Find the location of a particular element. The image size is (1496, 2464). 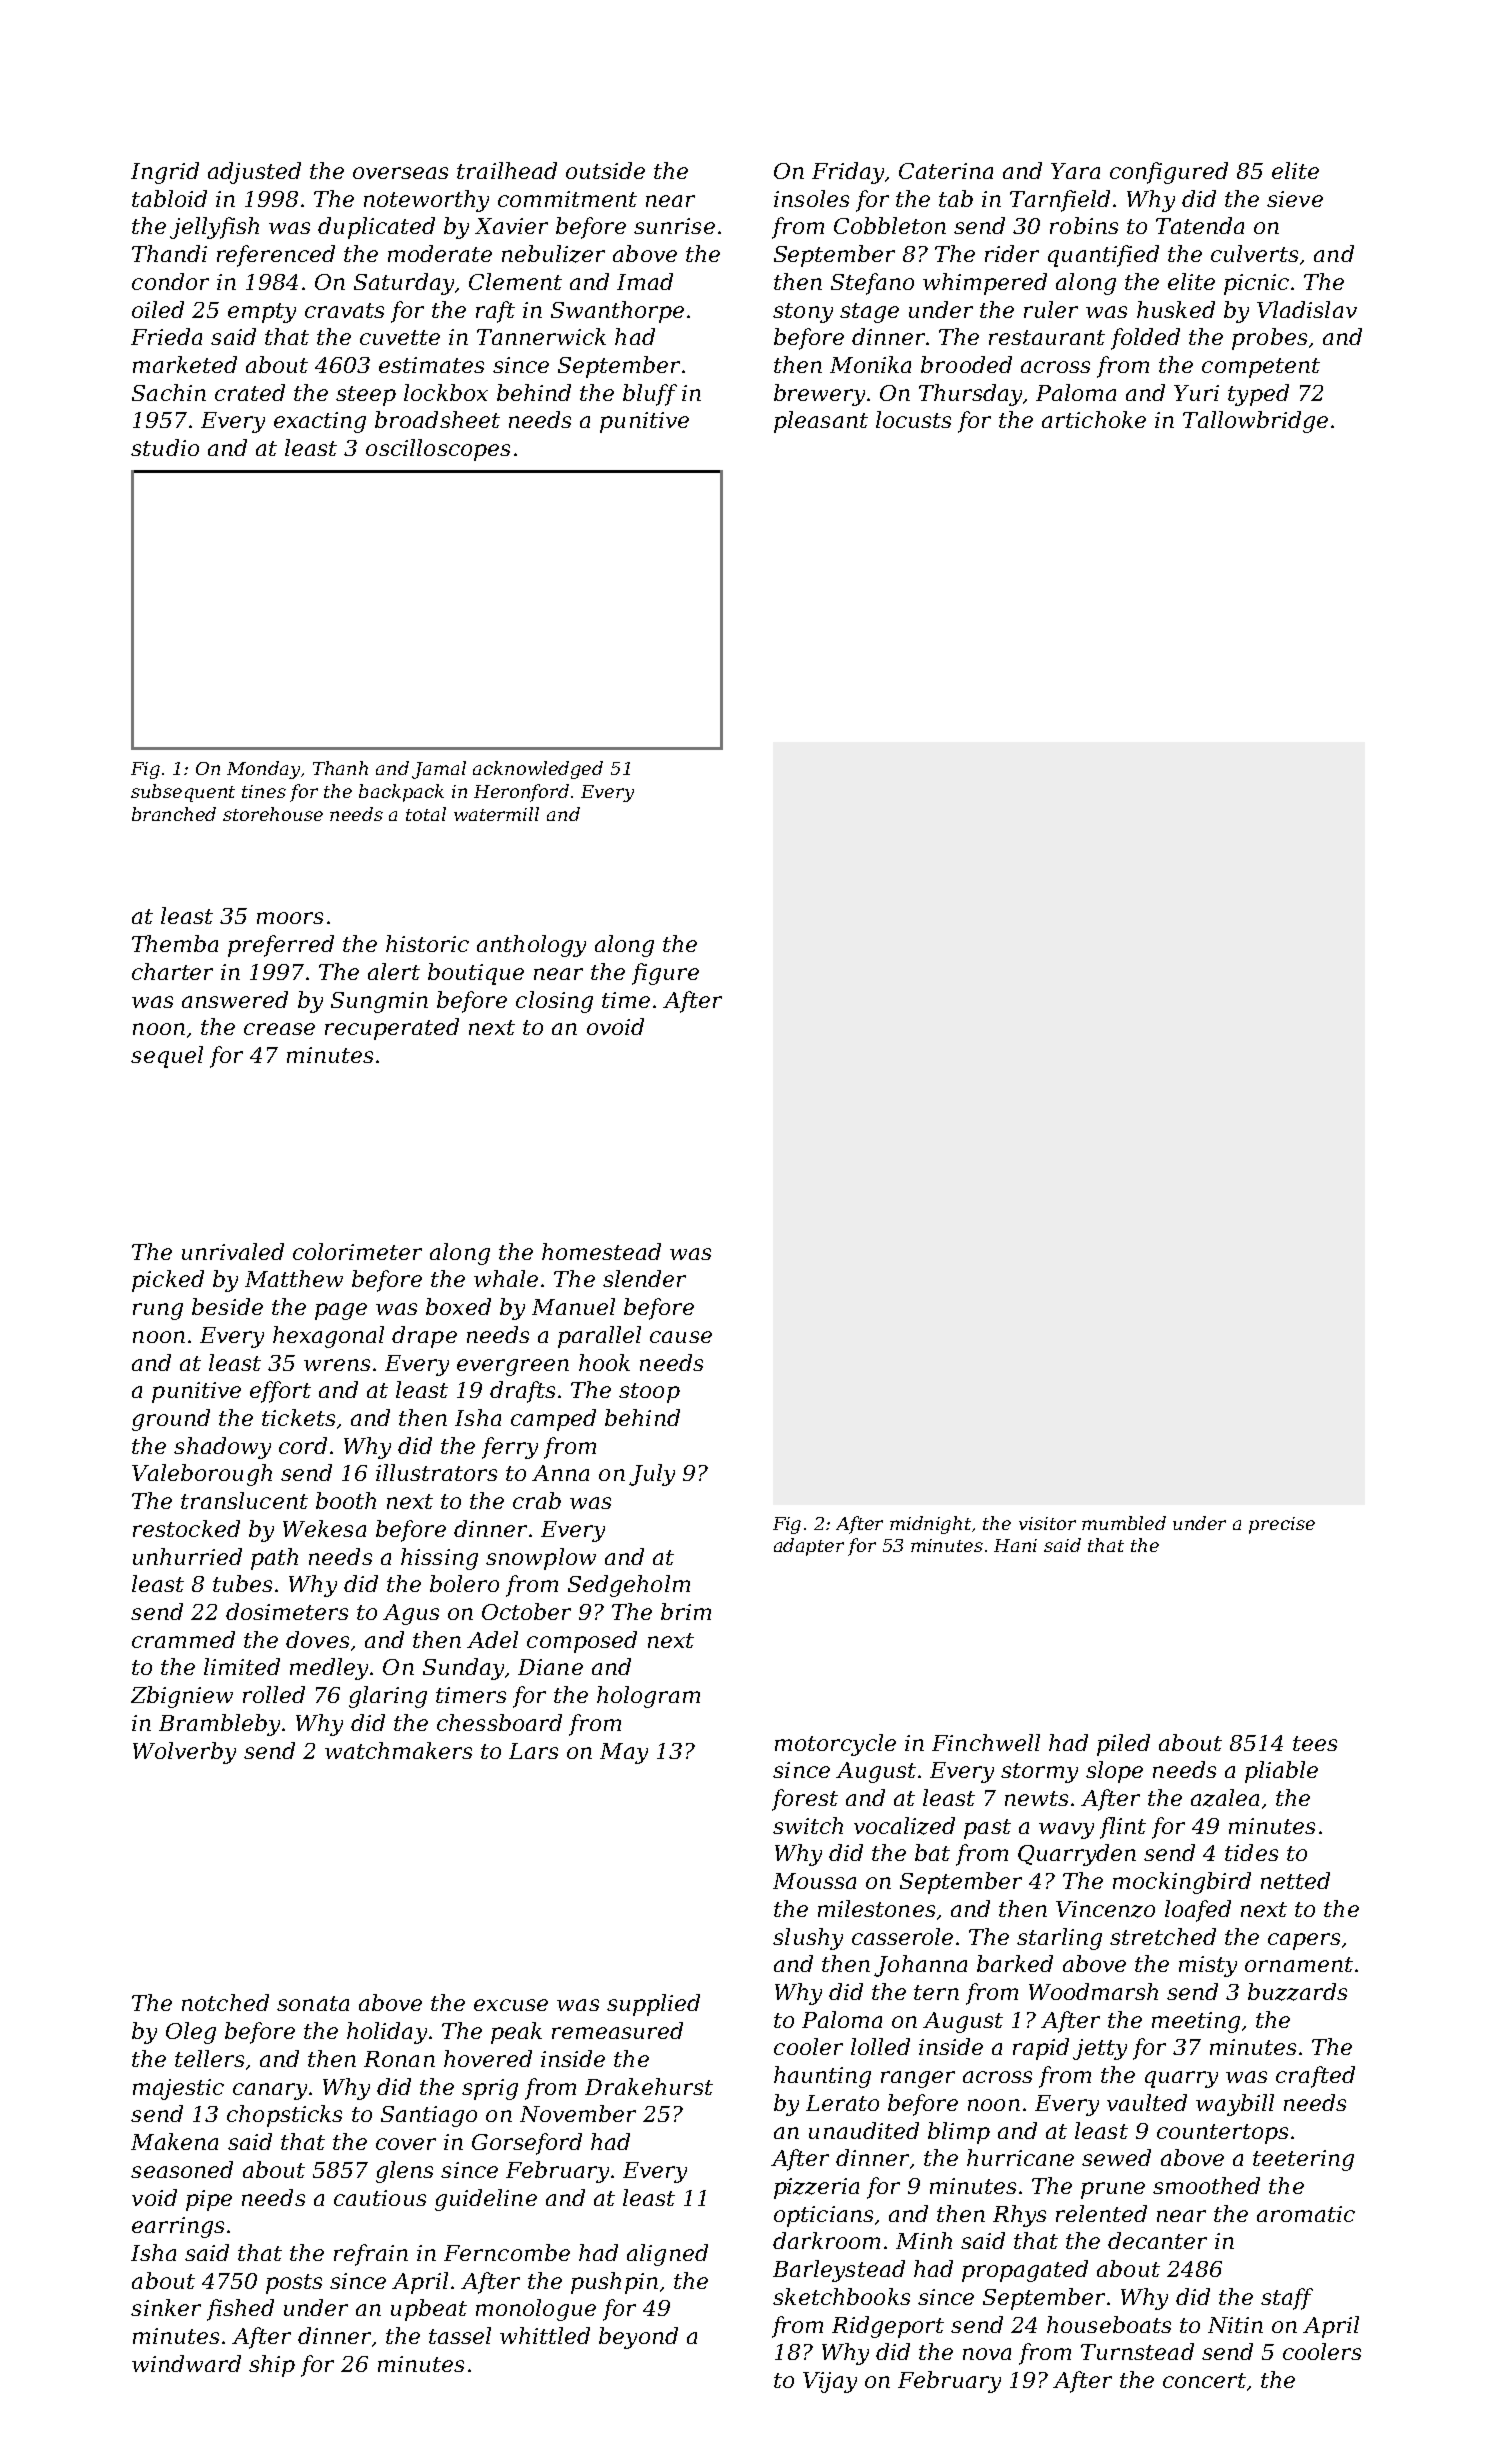

tabloid is located at coordinates (169, 198).
